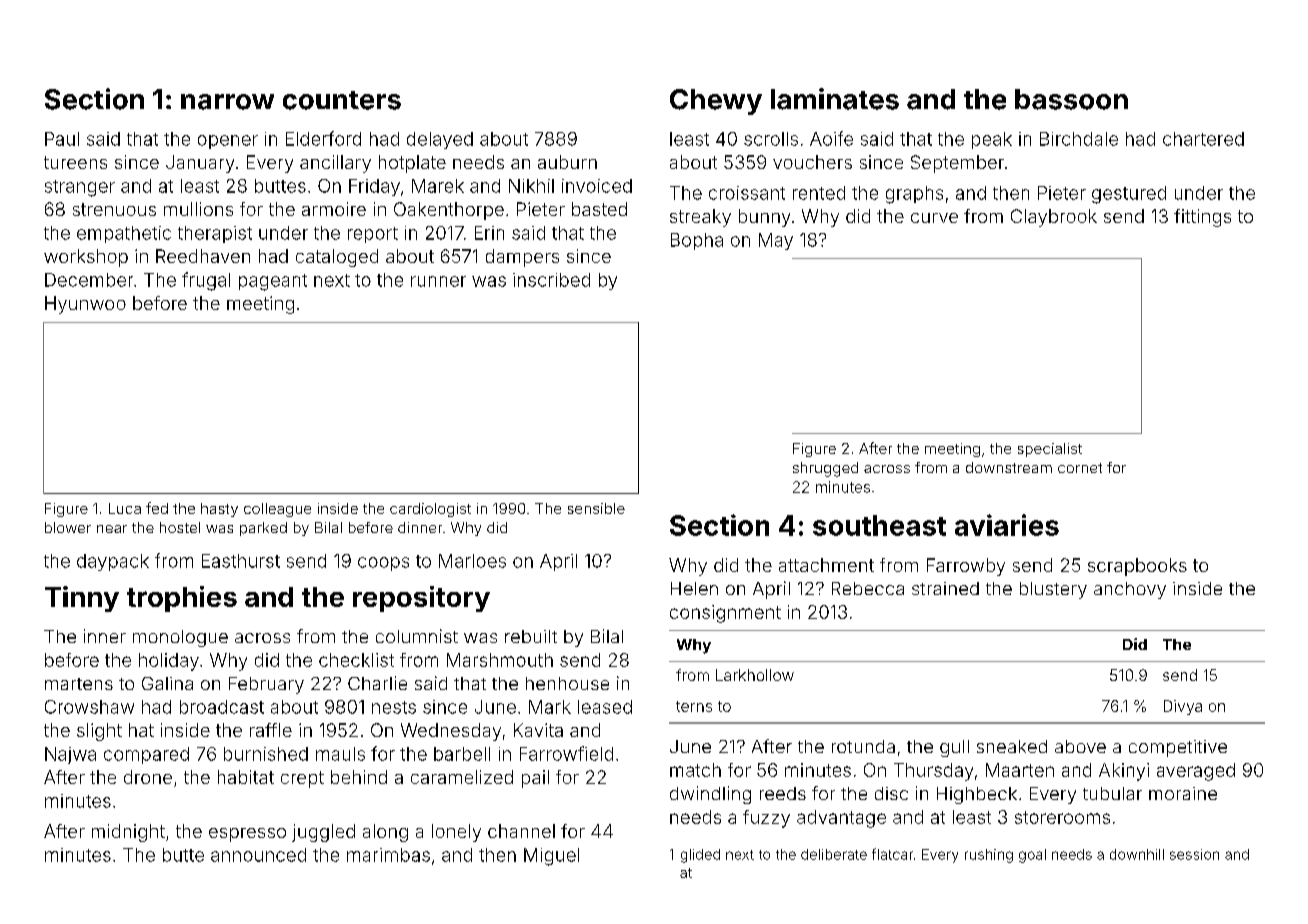 The image size is (1308, 924). Describe the element at coordinates (113, 562) in the screenshot. I see `daypack` at that location.
